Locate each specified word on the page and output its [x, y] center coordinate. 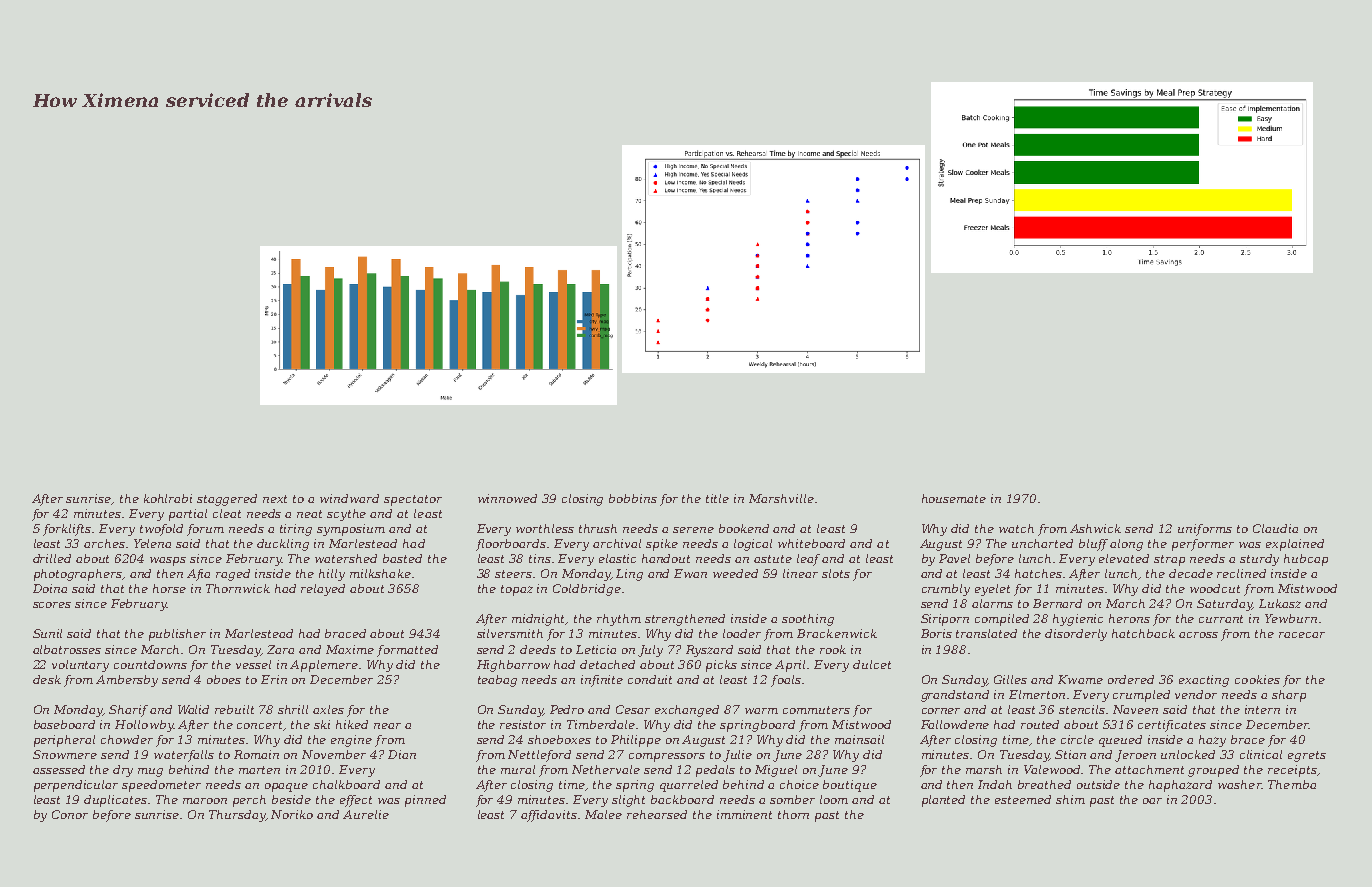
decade [1191, 573]
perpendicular [76, 786]
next [275, 499]
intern [1262, 709]
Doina [50, 588]
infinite [602, 681]
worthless [545, 528]
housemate [954, 498]
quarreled [689, 786]
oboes [224, 679]
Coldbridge [587, 590]
